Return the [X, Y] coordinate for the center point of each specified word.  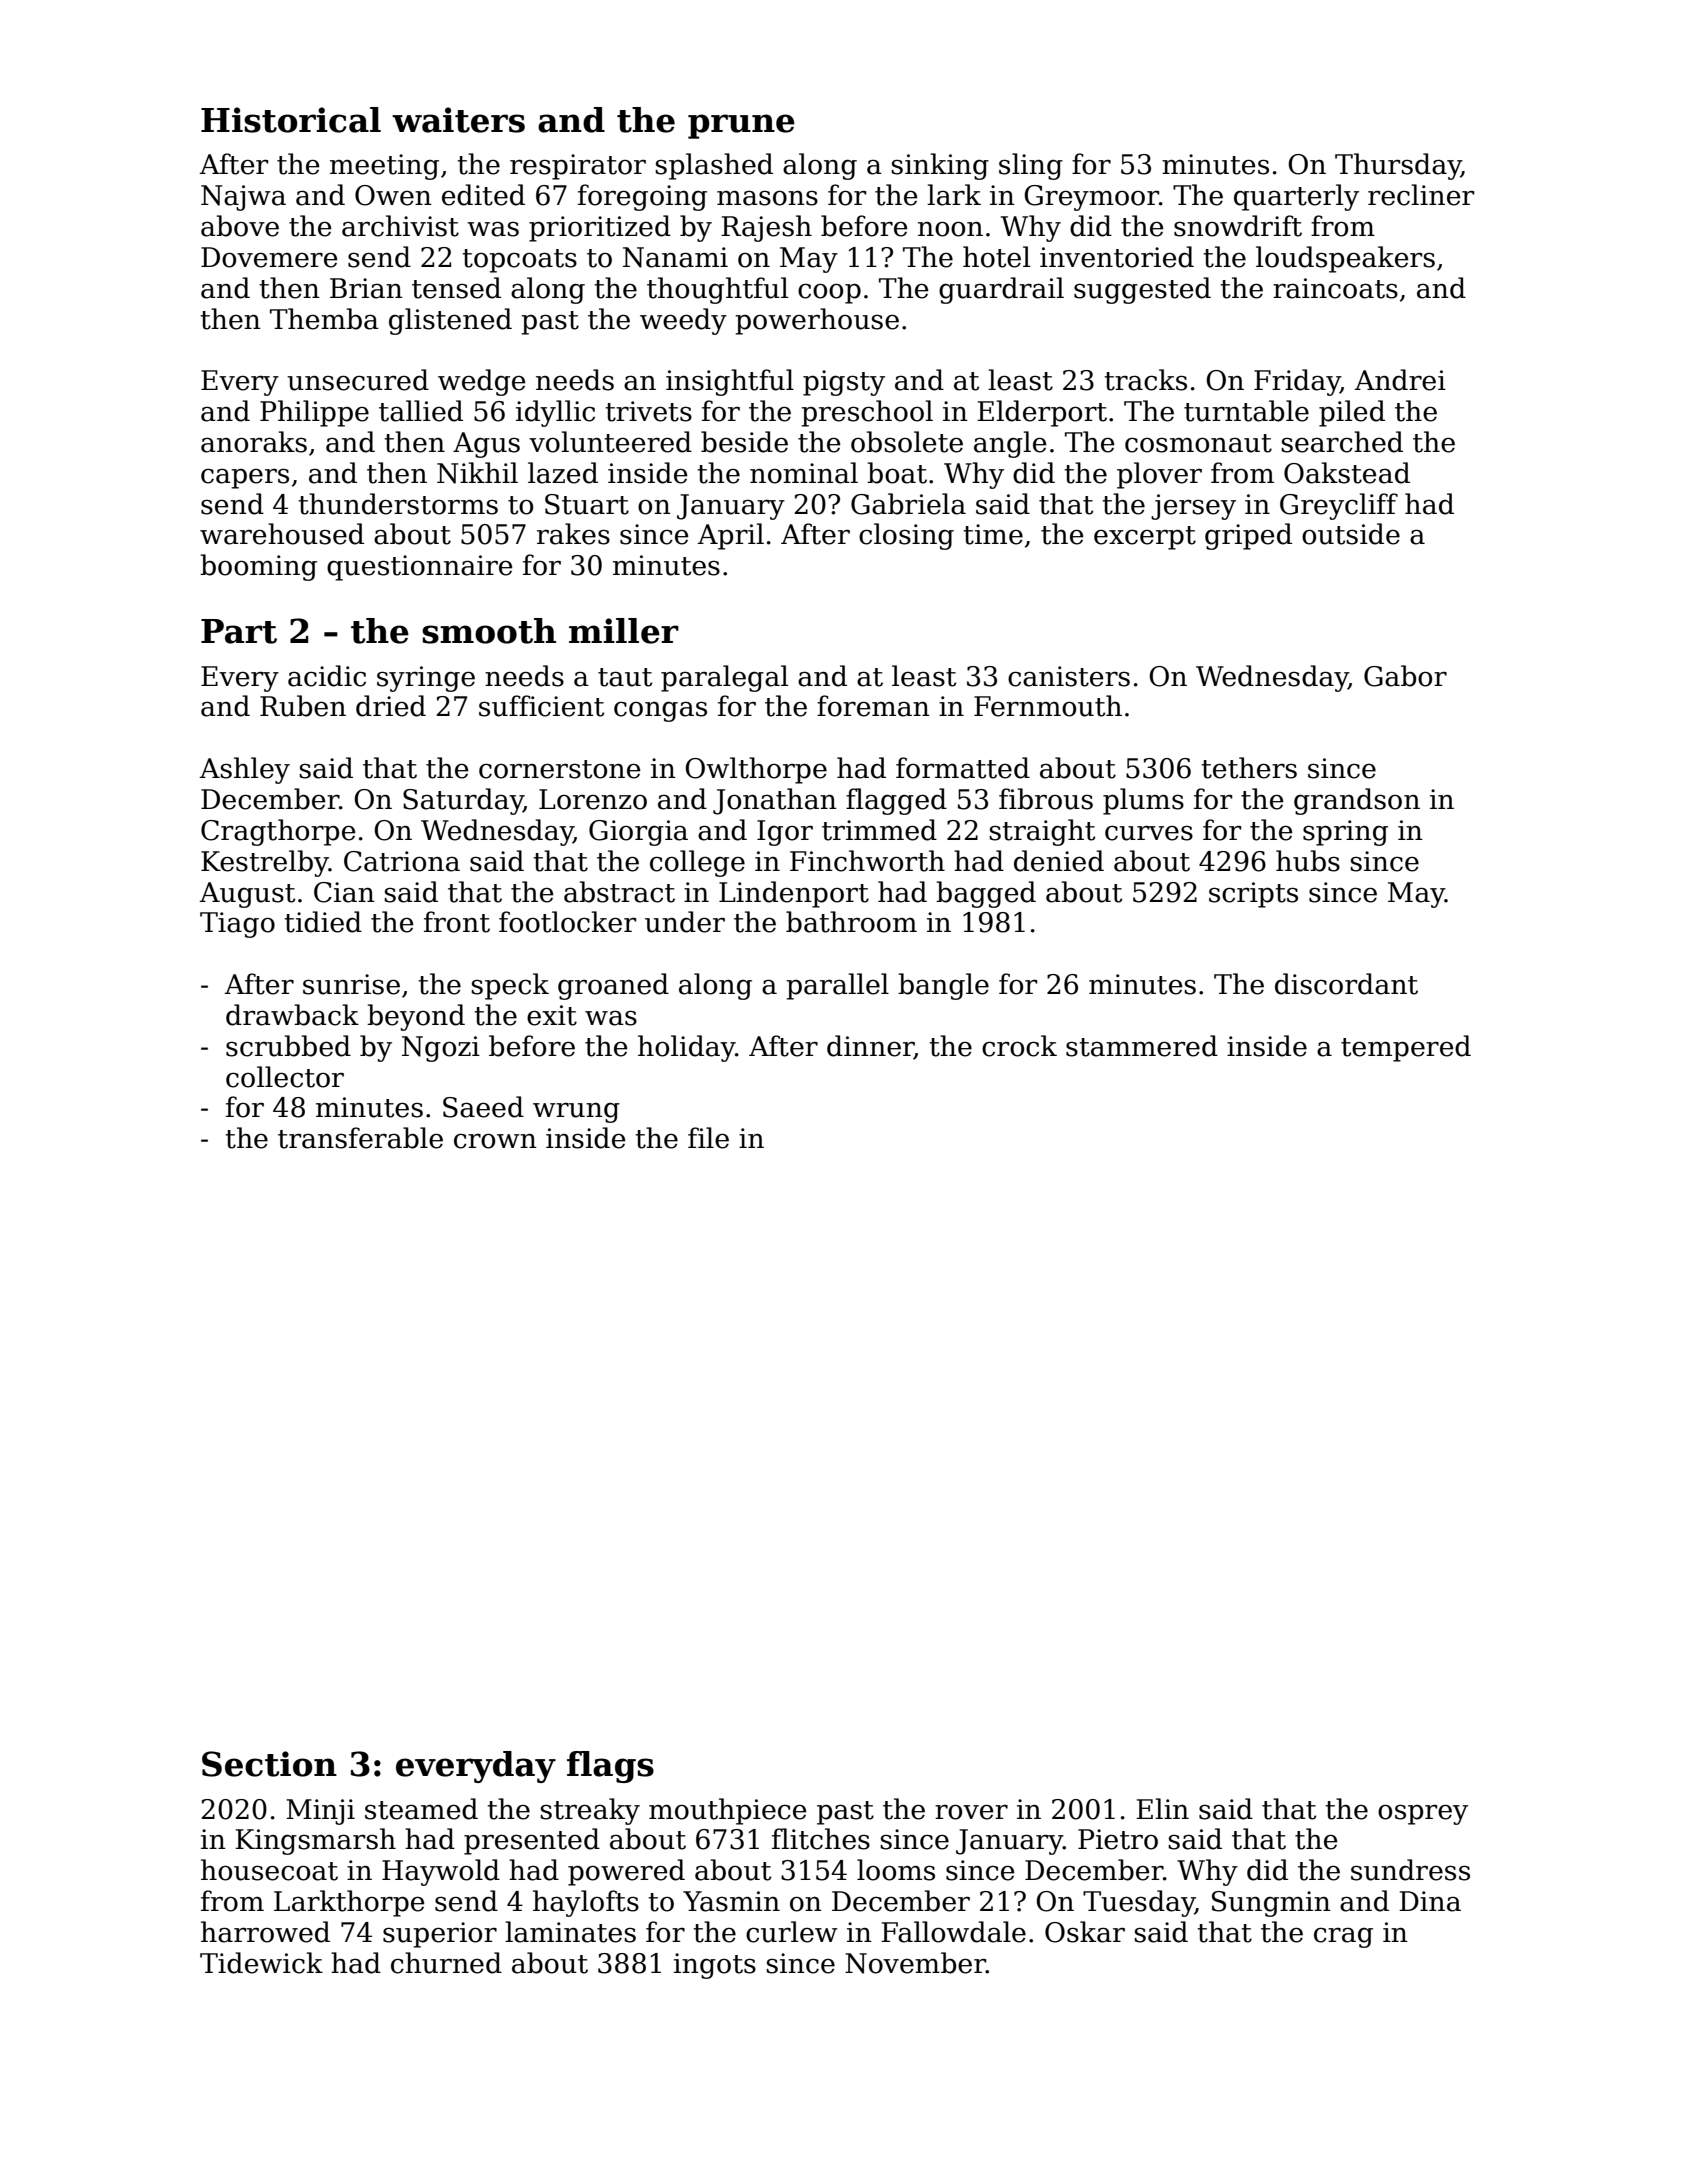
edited [483, 195]
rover [971, 1812]
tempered [1406, 1048]
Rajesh [766, 228]
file [708, 1138]
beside [744, 442]
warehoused [282, 534]
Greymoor [1091, 198]
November [915, 1963]
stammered [1142, 1046]
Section [269, 1764]
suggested [1142, 290]
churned [446, 1963]
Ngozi [441, 1049]
